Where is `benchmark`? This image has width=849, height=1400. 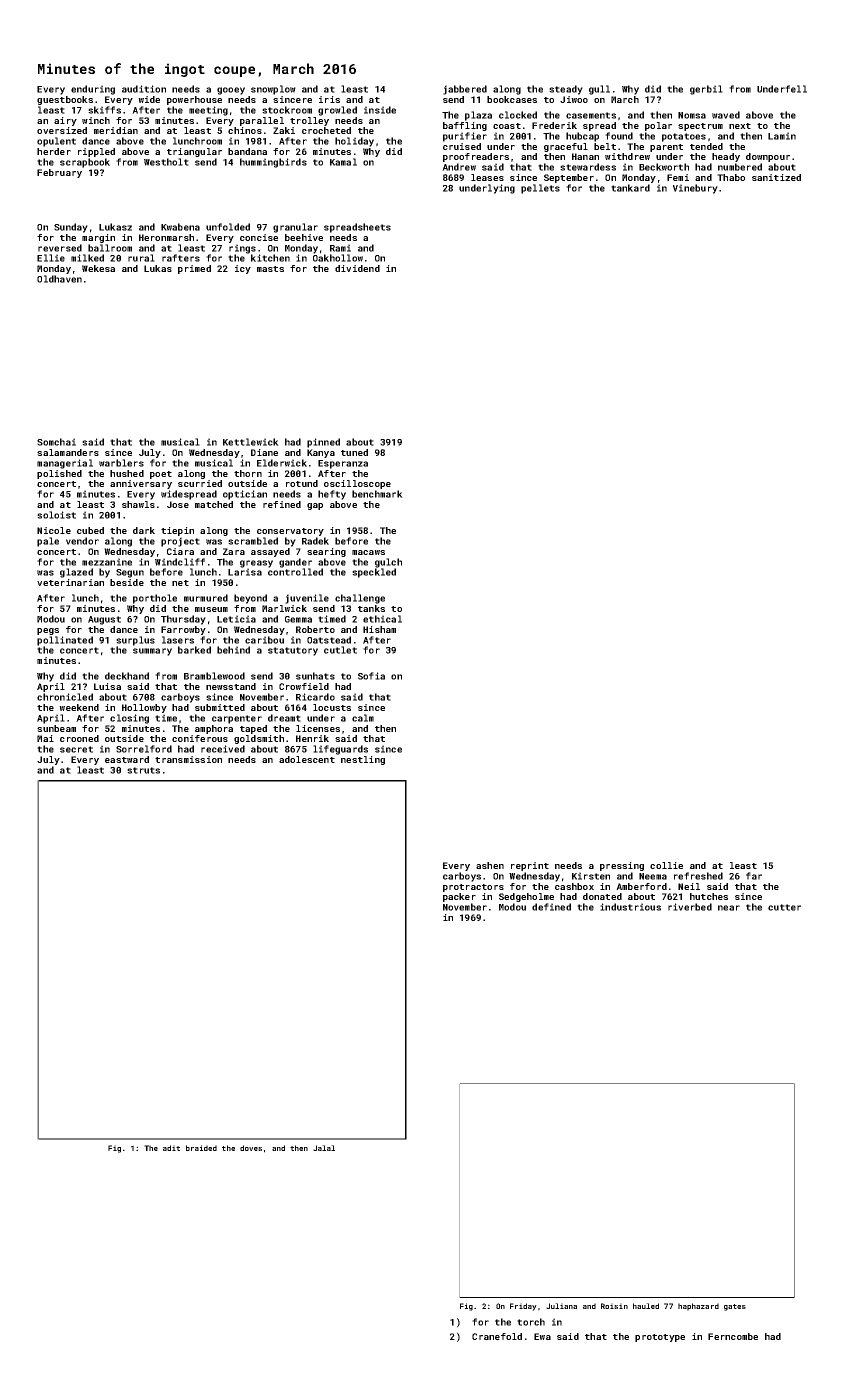
benchmark is located at coordinates (377, 494).
